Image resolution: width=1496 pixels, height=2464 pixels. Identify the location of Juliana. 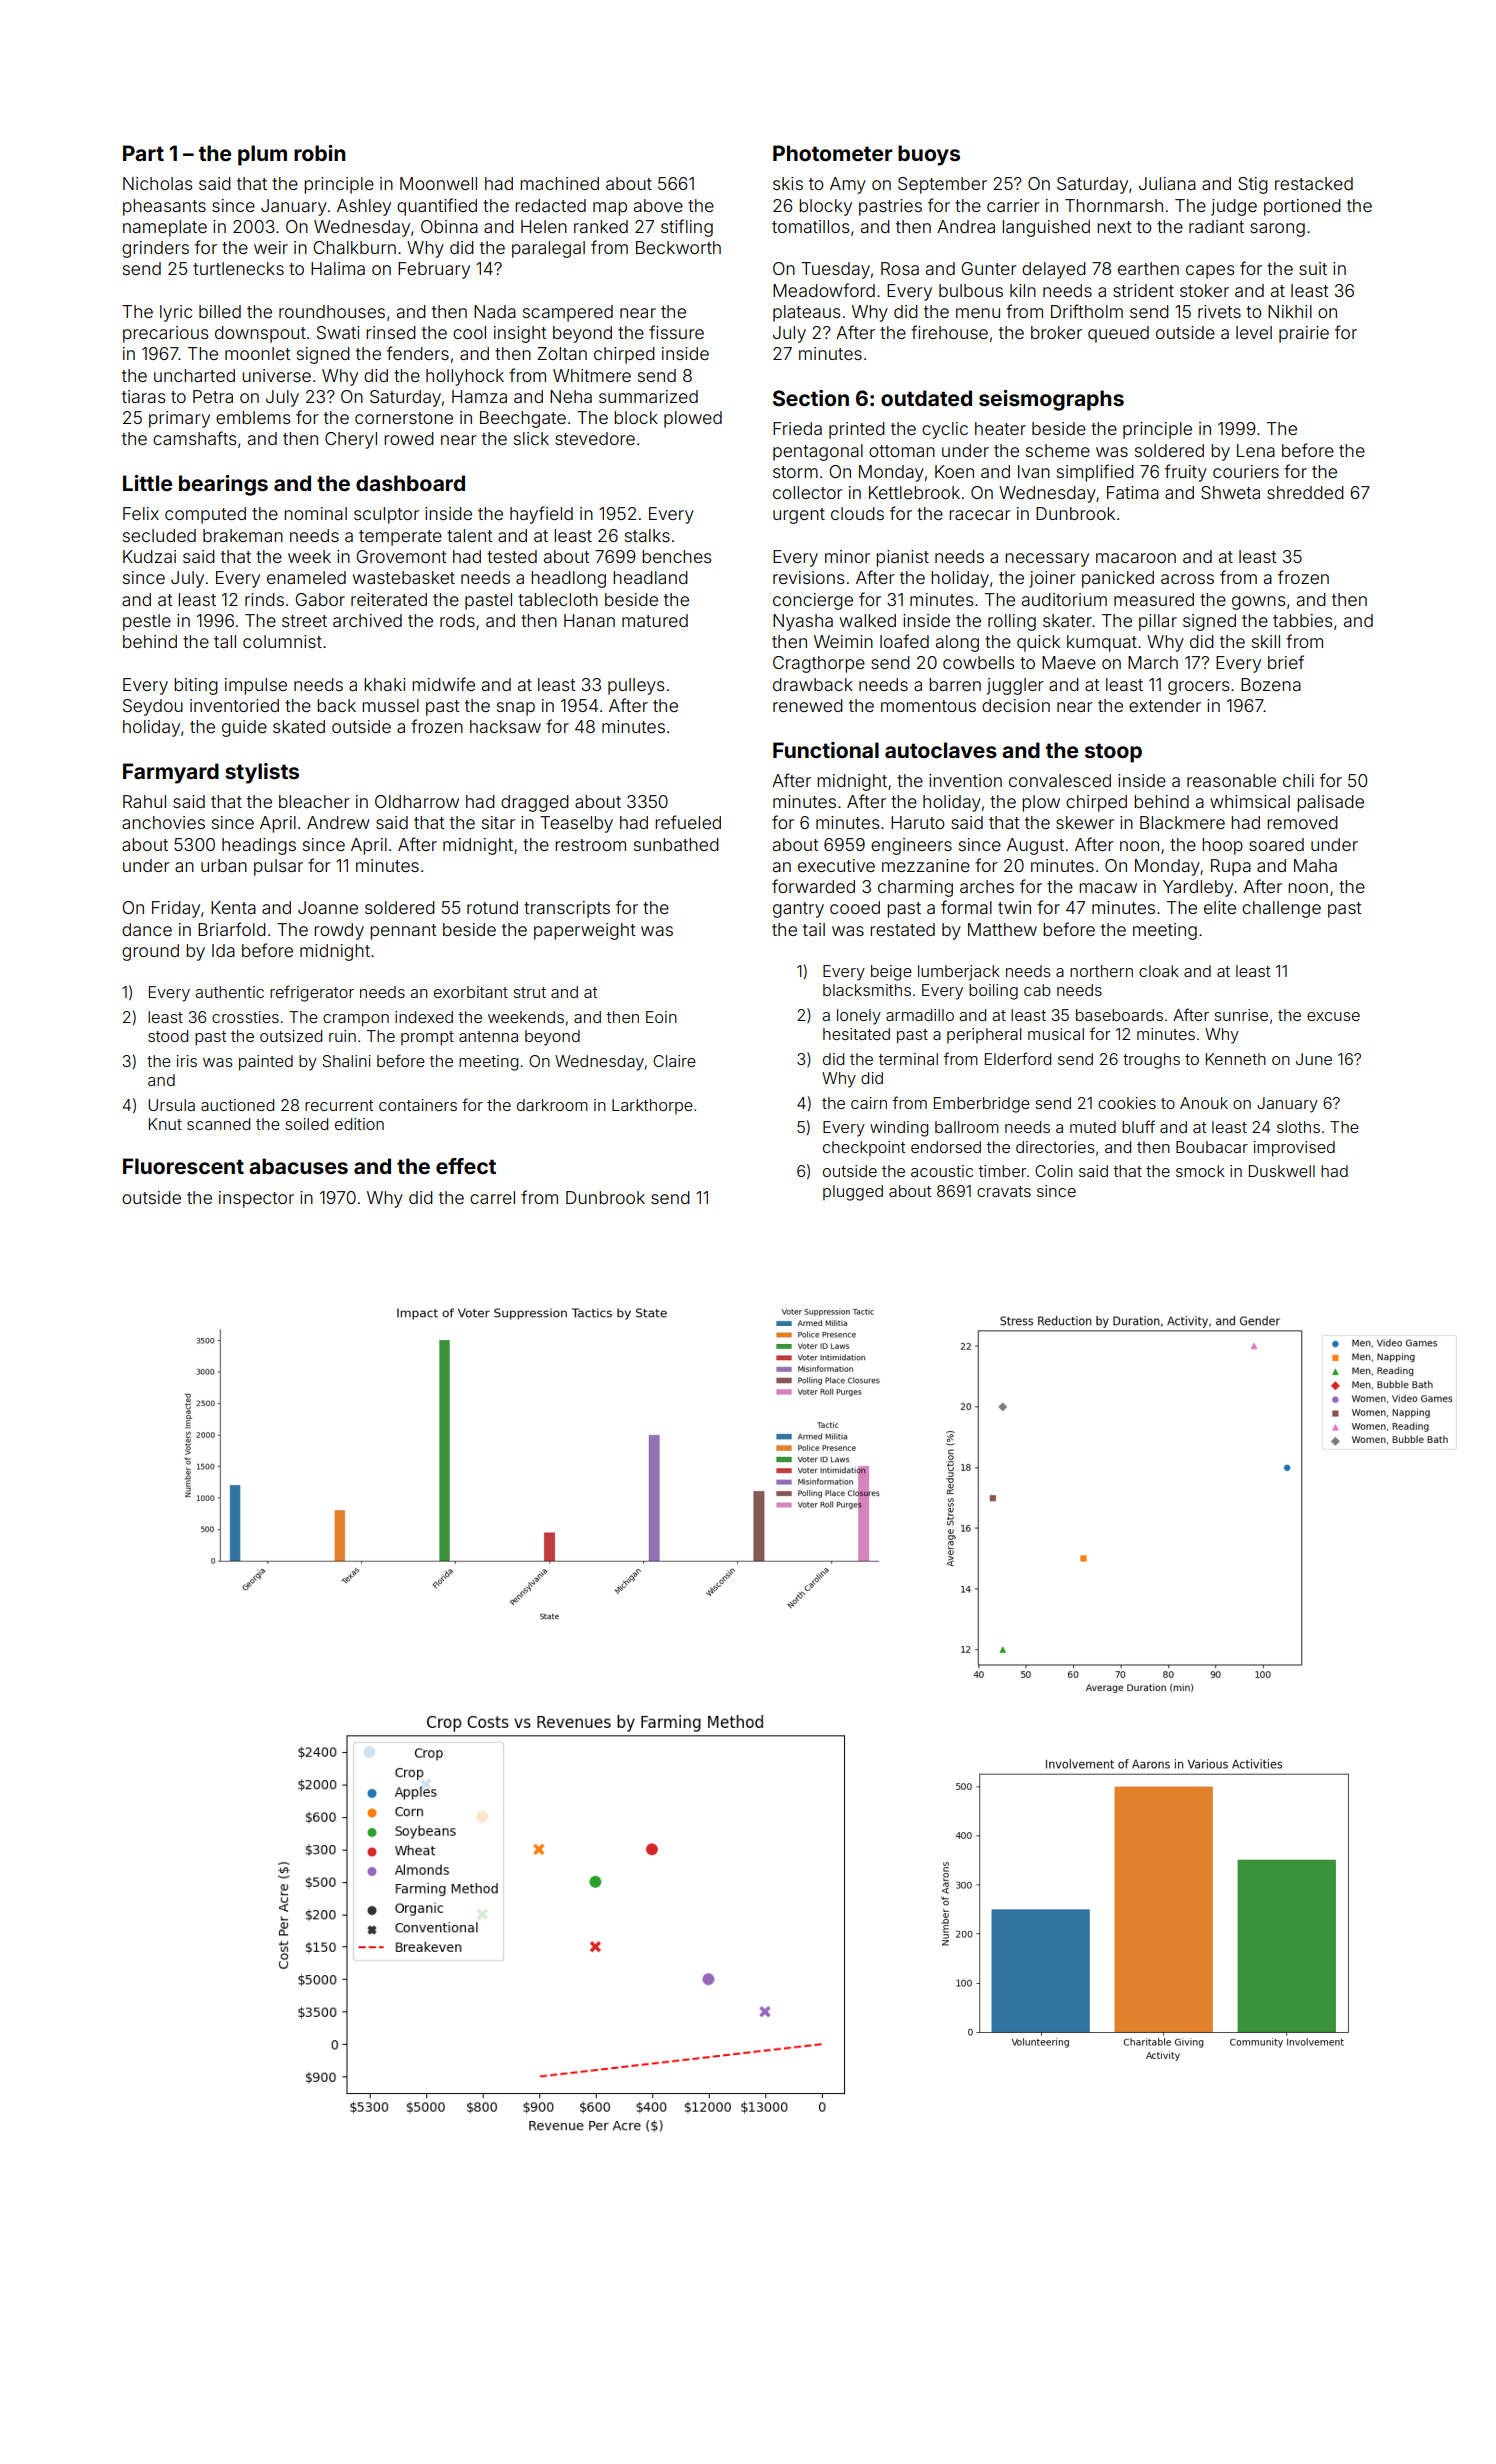
(1167, 183).
